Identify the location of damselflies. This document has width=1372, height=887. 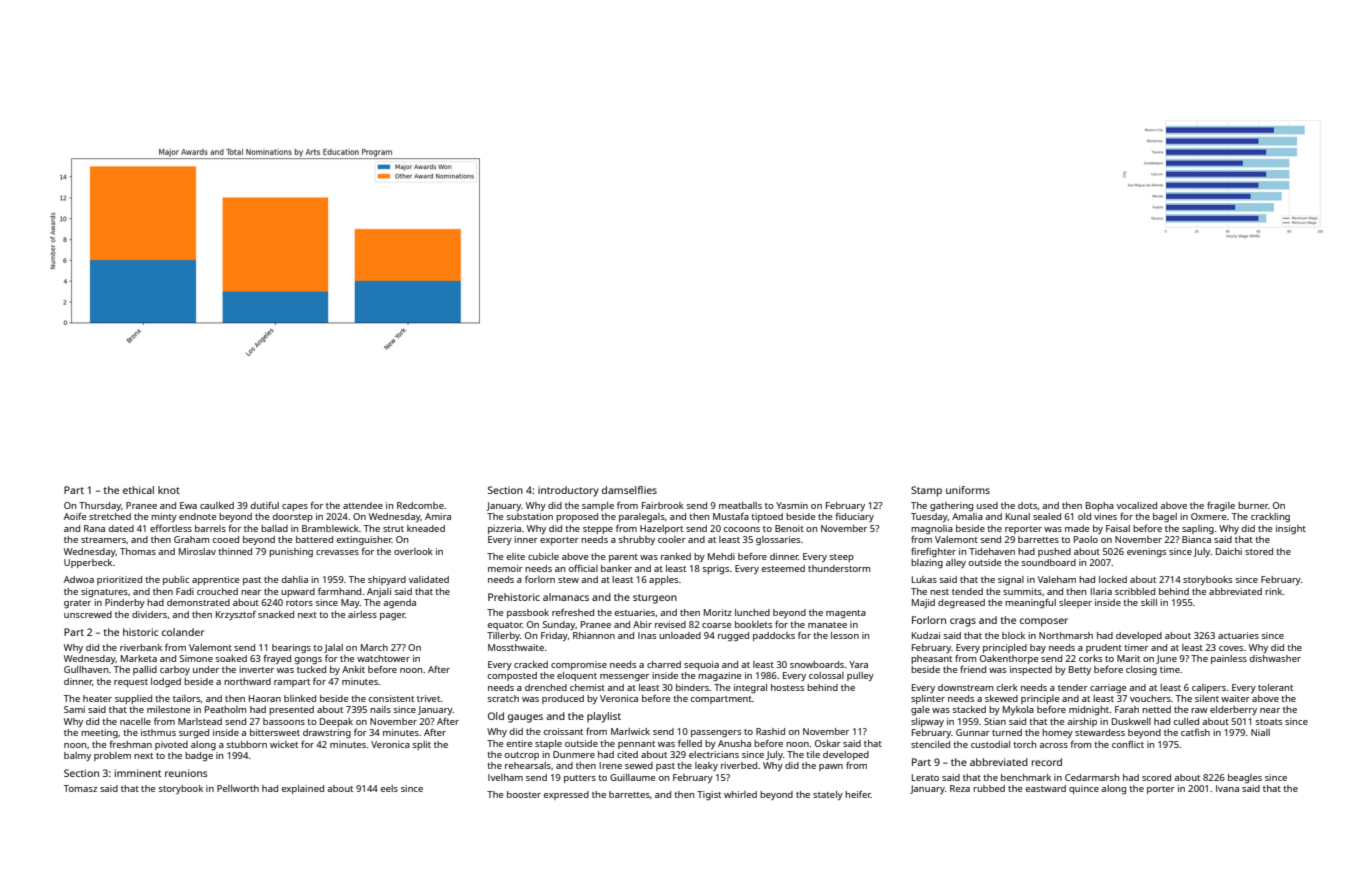
(629, 490).
